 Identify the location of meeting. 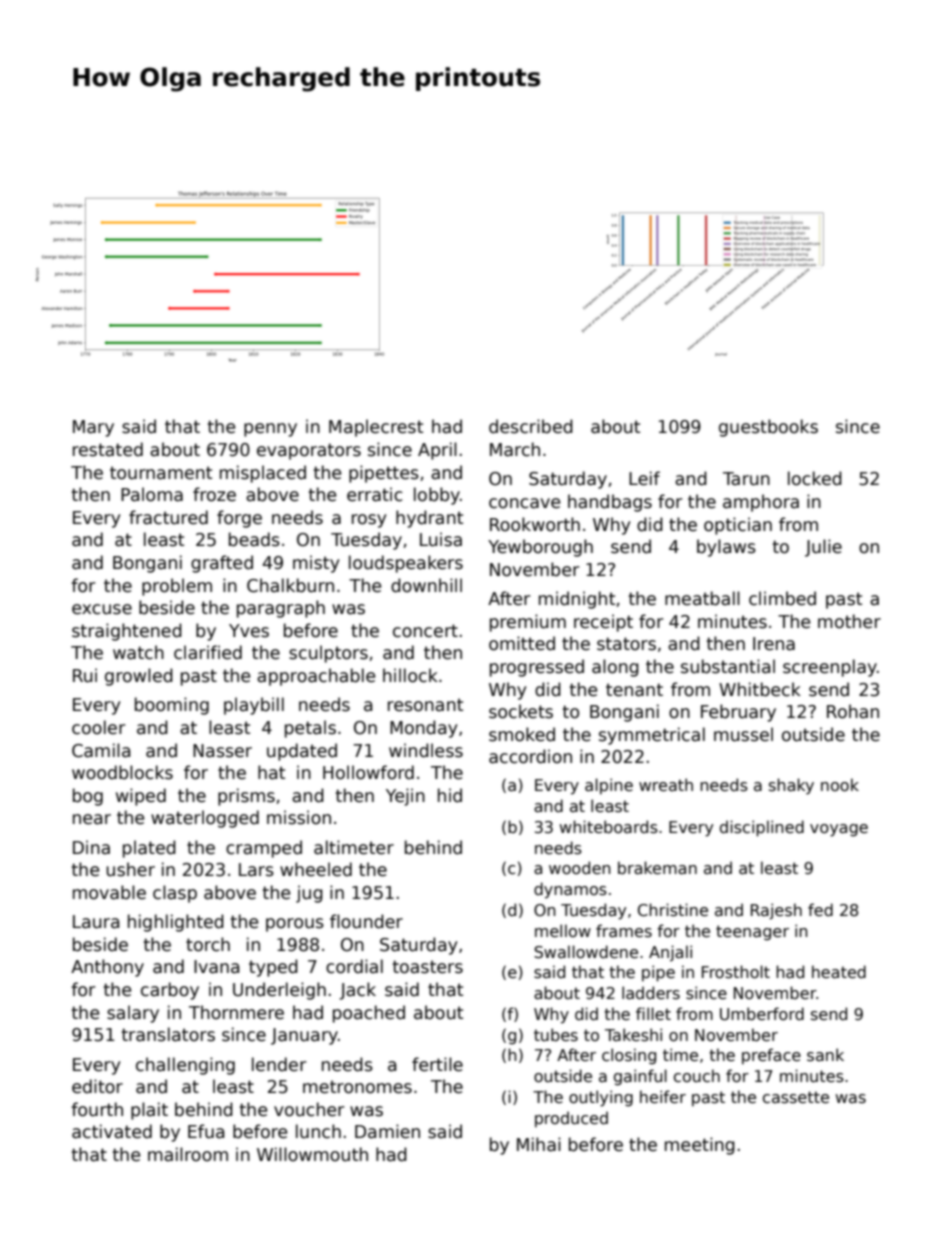
(700, 1146).
